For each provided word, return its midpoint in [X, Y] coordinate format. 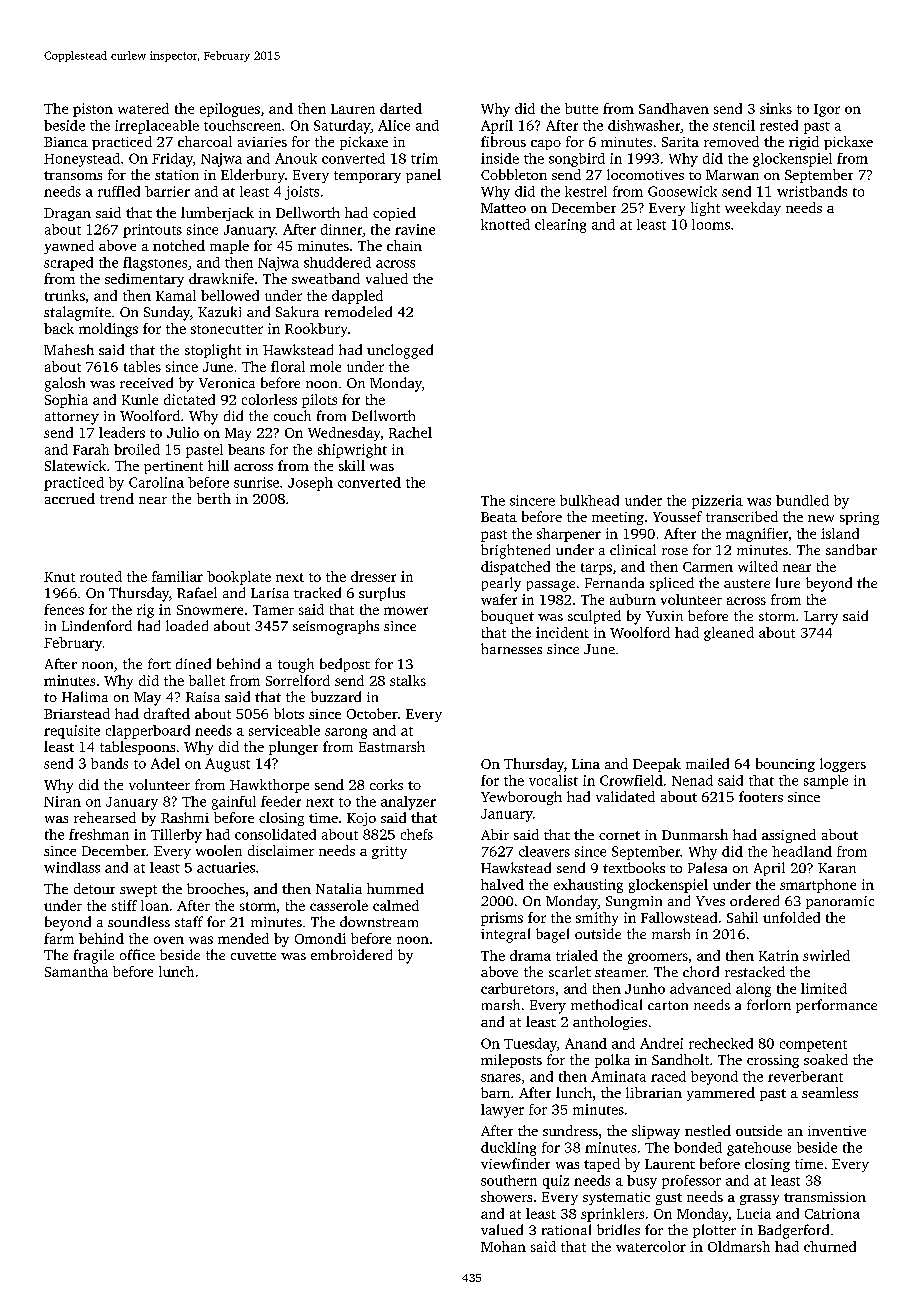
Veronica [227, 383]
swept [138, 891]
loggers [843, 765]
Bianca [66, 142]
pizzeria [717, 502]
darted [401, 108]
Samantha [76, 971]
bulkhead [589, 500]
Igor [827, 110]
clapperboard [148, 732]
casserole [339, 905]
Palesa [707, 867]
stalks [408, 680]
